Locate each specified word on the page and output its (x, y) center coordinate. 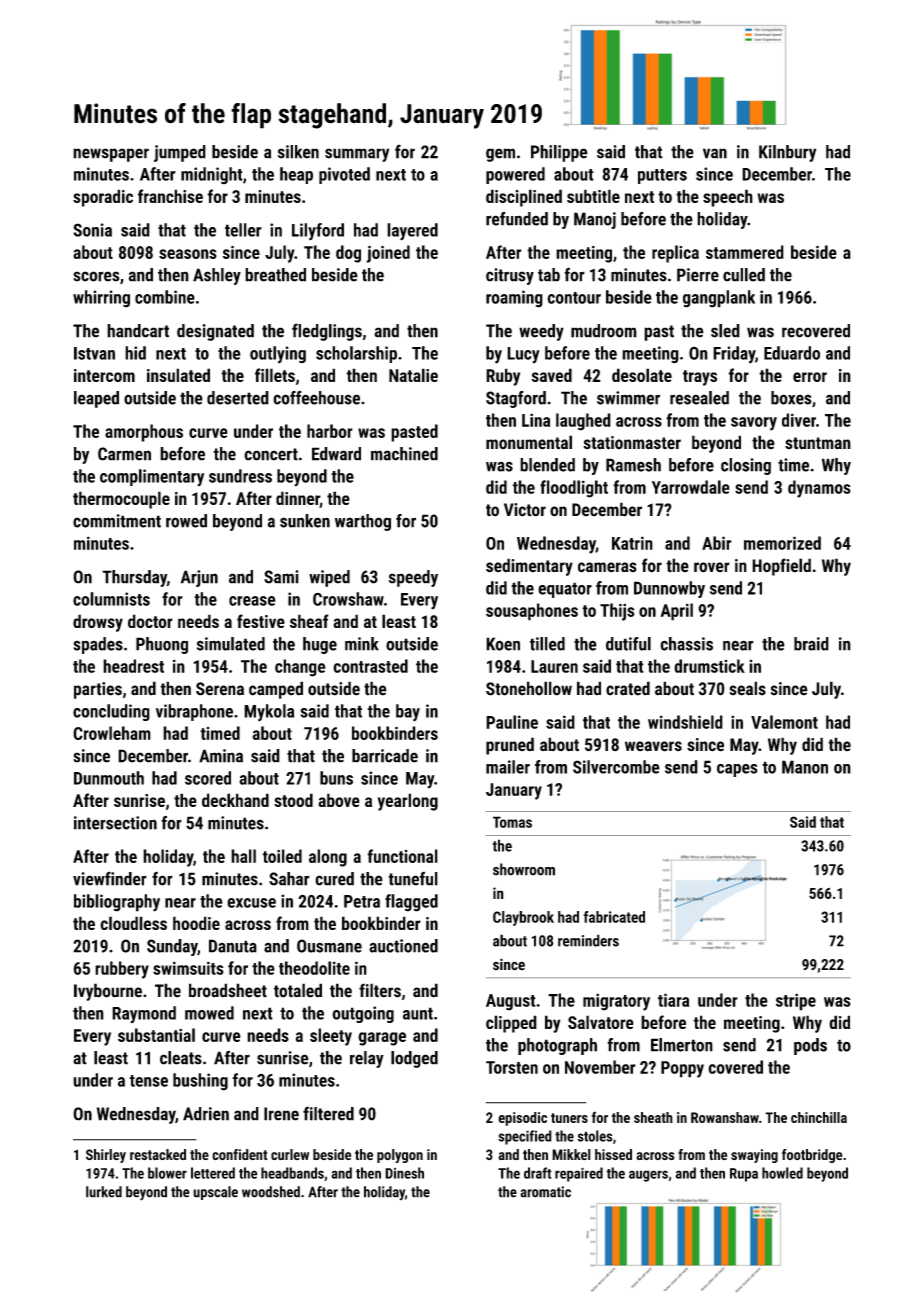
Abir (717, 543)
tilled (547, 644)
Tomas (512, 822)
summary (357, 155)
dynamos (819, 489)
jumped (180, 153)
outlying (278, 355)
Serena (220, 689)
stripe (796, 1002)
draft (538, 1173)
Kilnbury (787, 153)
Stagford (516, 399)
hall (243, 856)
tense (148, 1081)
